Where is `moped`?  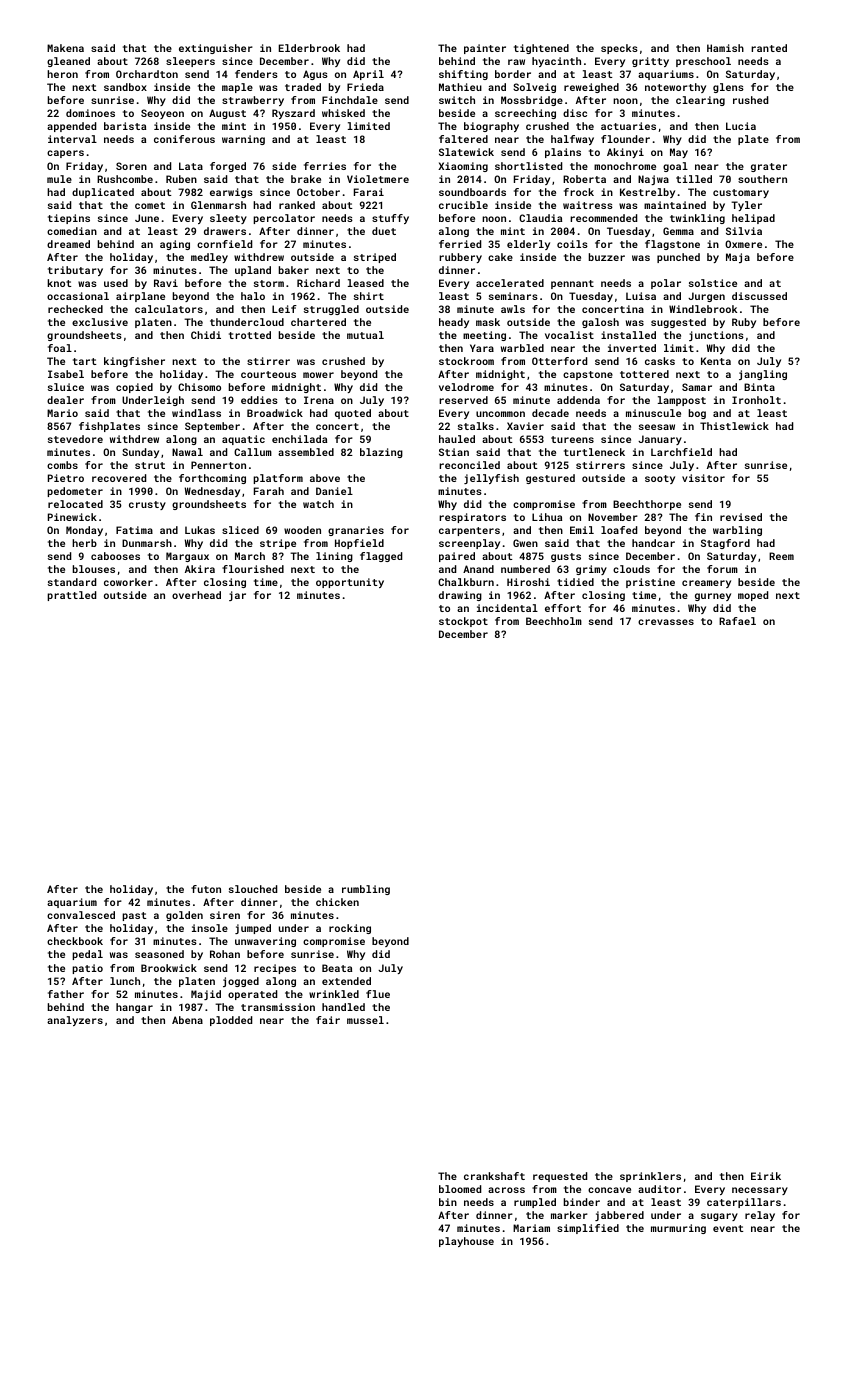 moped is located at coordinates (753, 596).
